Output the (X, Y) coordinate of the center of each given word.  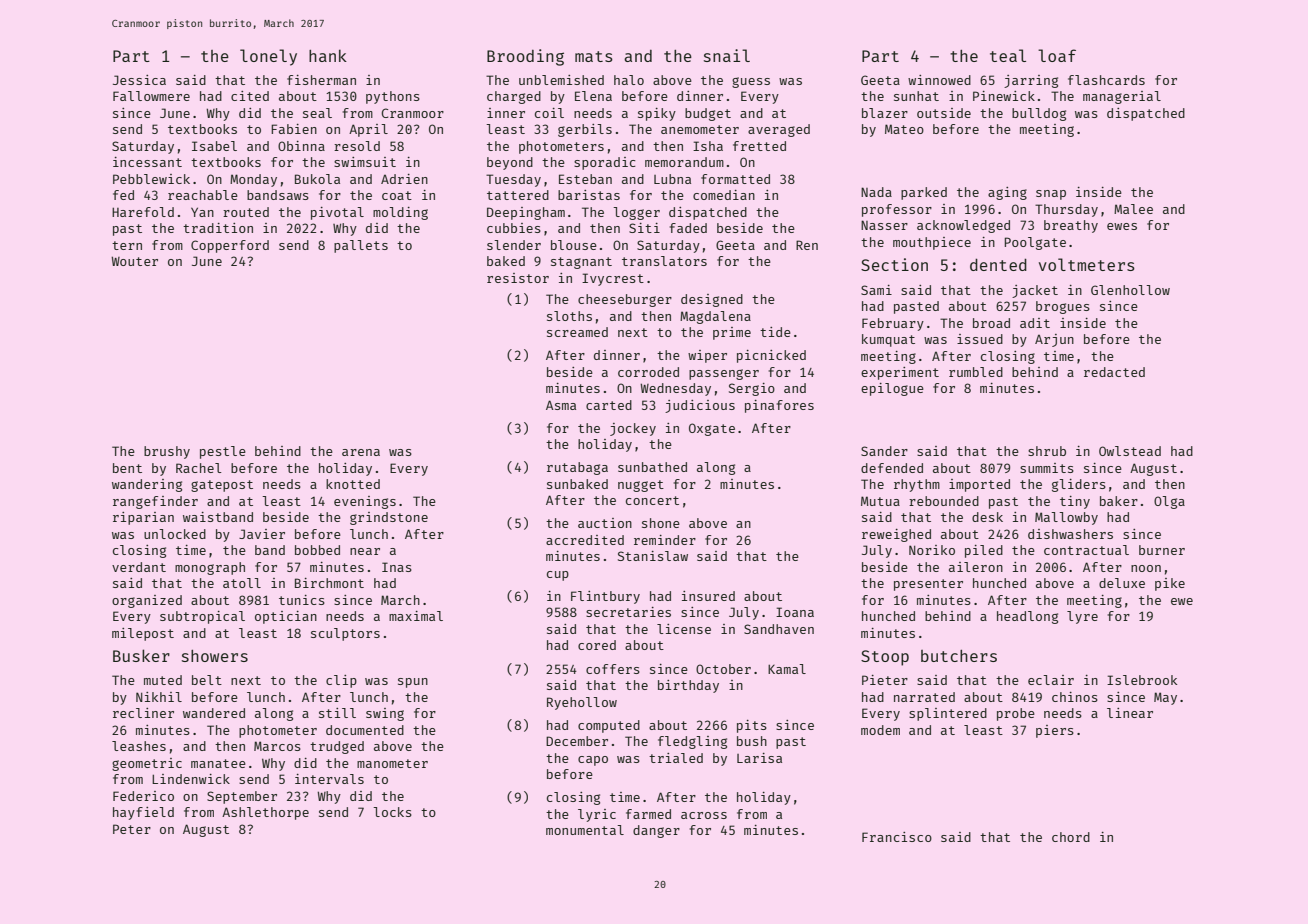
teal (1008, 55)
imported (979, 485)
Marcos (277, 746)
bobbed (317, 550)
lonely (268, 57)
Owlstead (1130, 451)
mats (594, 56)
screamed (577, 332)
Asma (561, 405)
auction (605, 523)
